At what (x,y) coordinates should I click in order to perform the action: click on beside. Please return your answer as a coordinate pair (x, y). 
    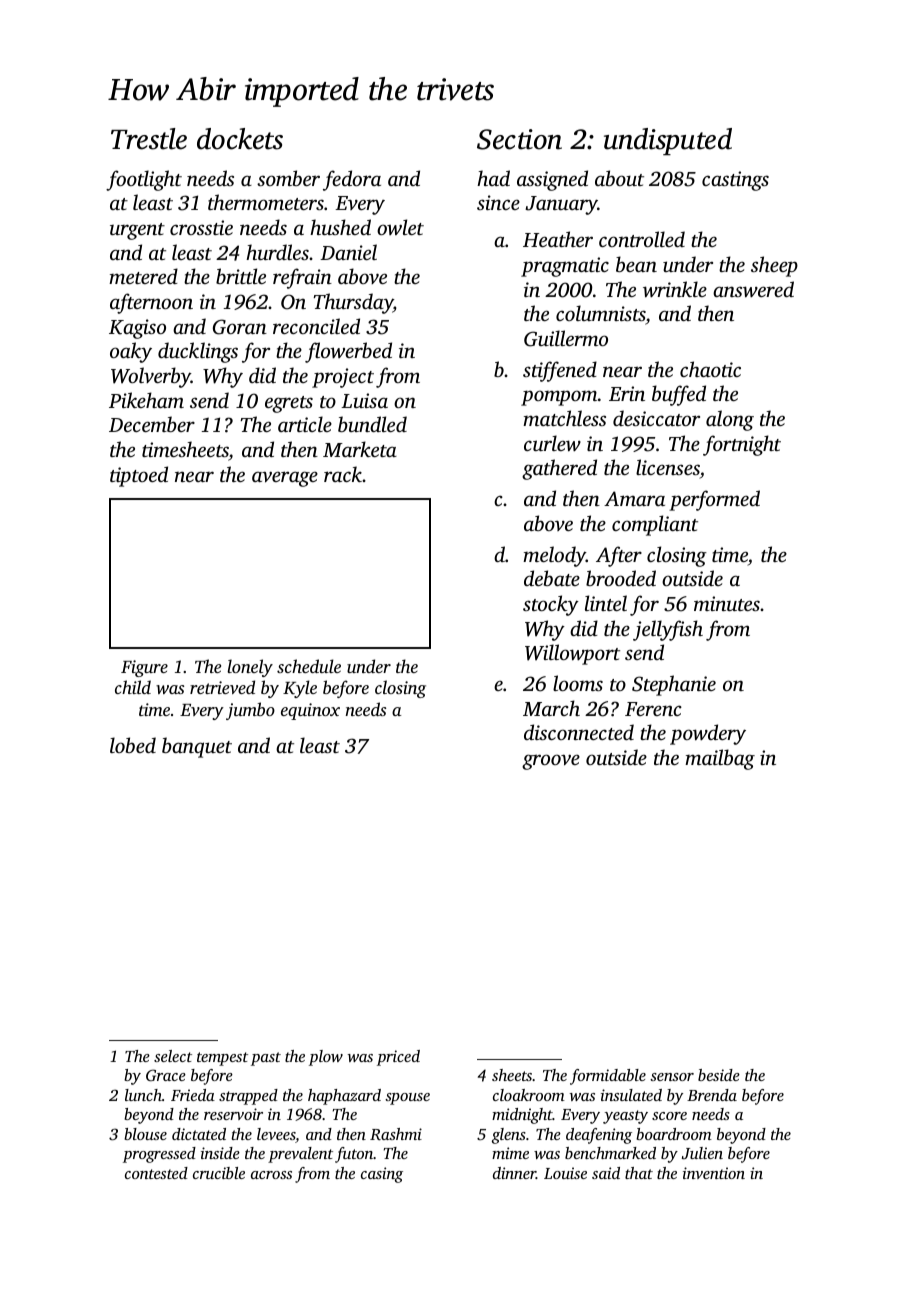
    Looking at the image, I should click on (719, 1075).
